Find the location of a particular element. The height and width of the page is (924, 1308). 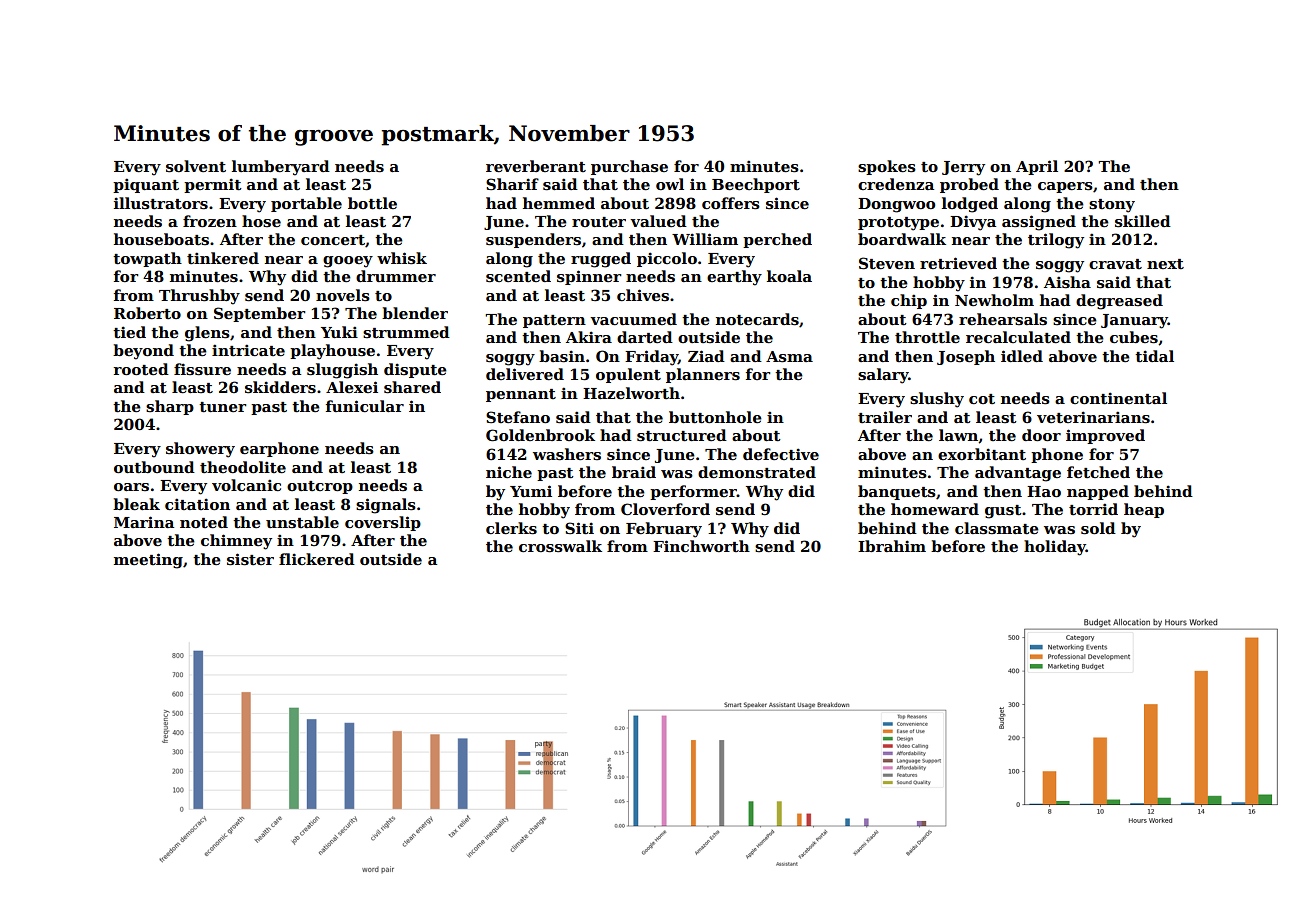

suspenders is located at coordinates (533, 240).
